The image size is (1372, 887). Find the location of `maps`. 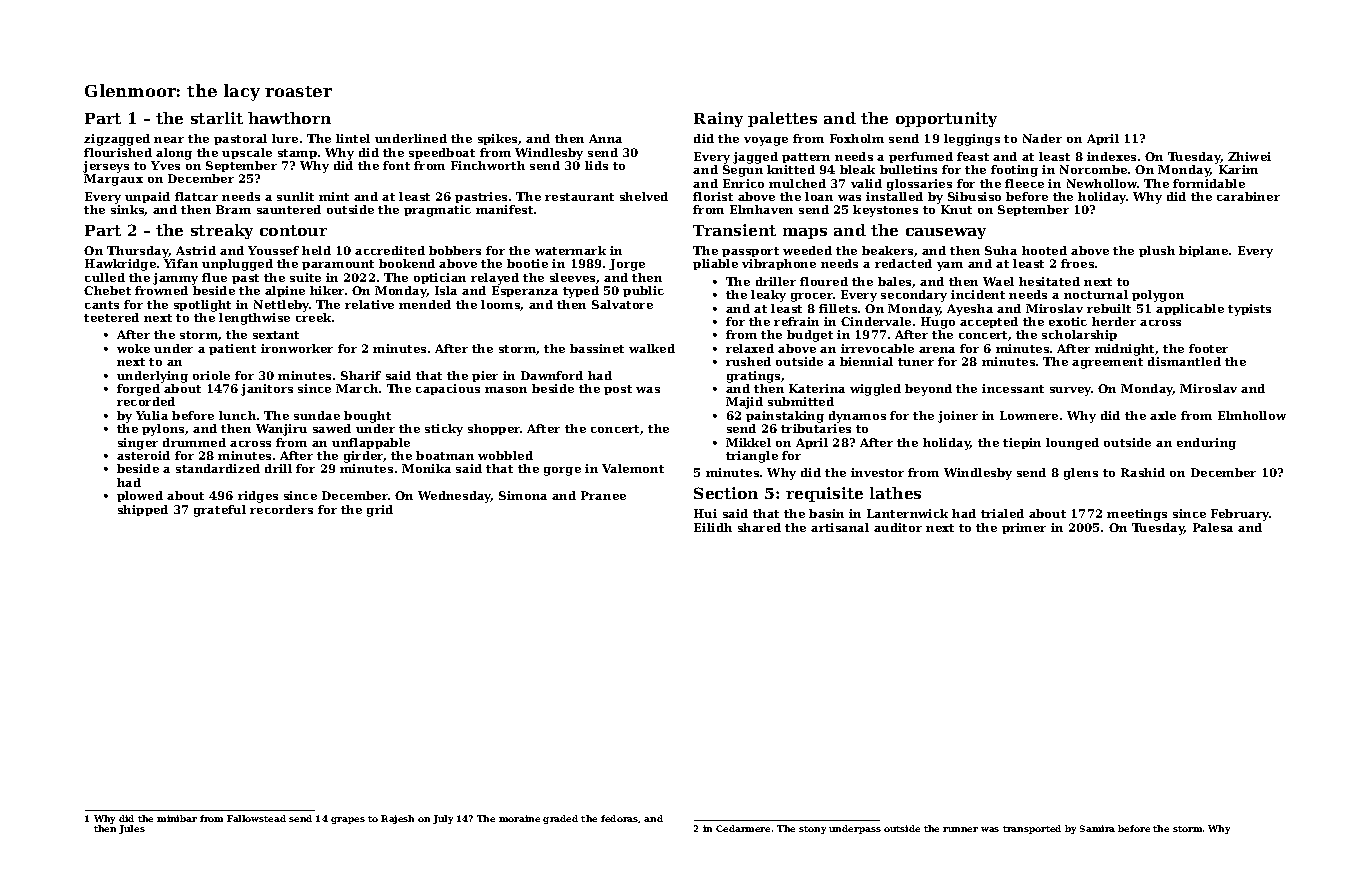

maps is located at coordinates (805, 233).
